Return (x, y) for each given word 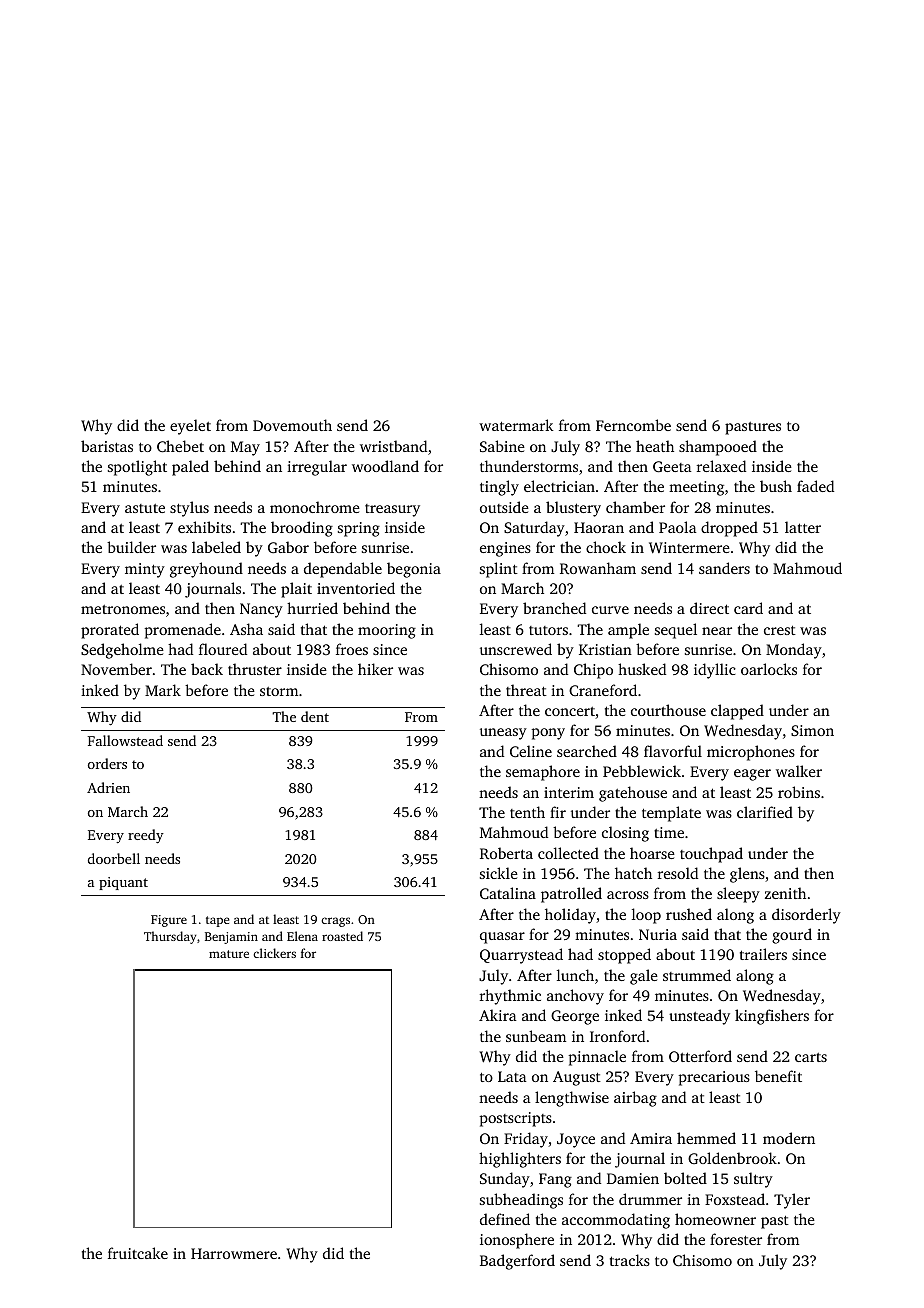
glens (747, 875)
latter (803, 527)
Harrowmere (234, 1253)
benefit (778, 1076)
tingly (499, 488)
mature (229, 954)
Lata (512, 1076)
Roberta (506, 853)
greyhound (206, 570)
